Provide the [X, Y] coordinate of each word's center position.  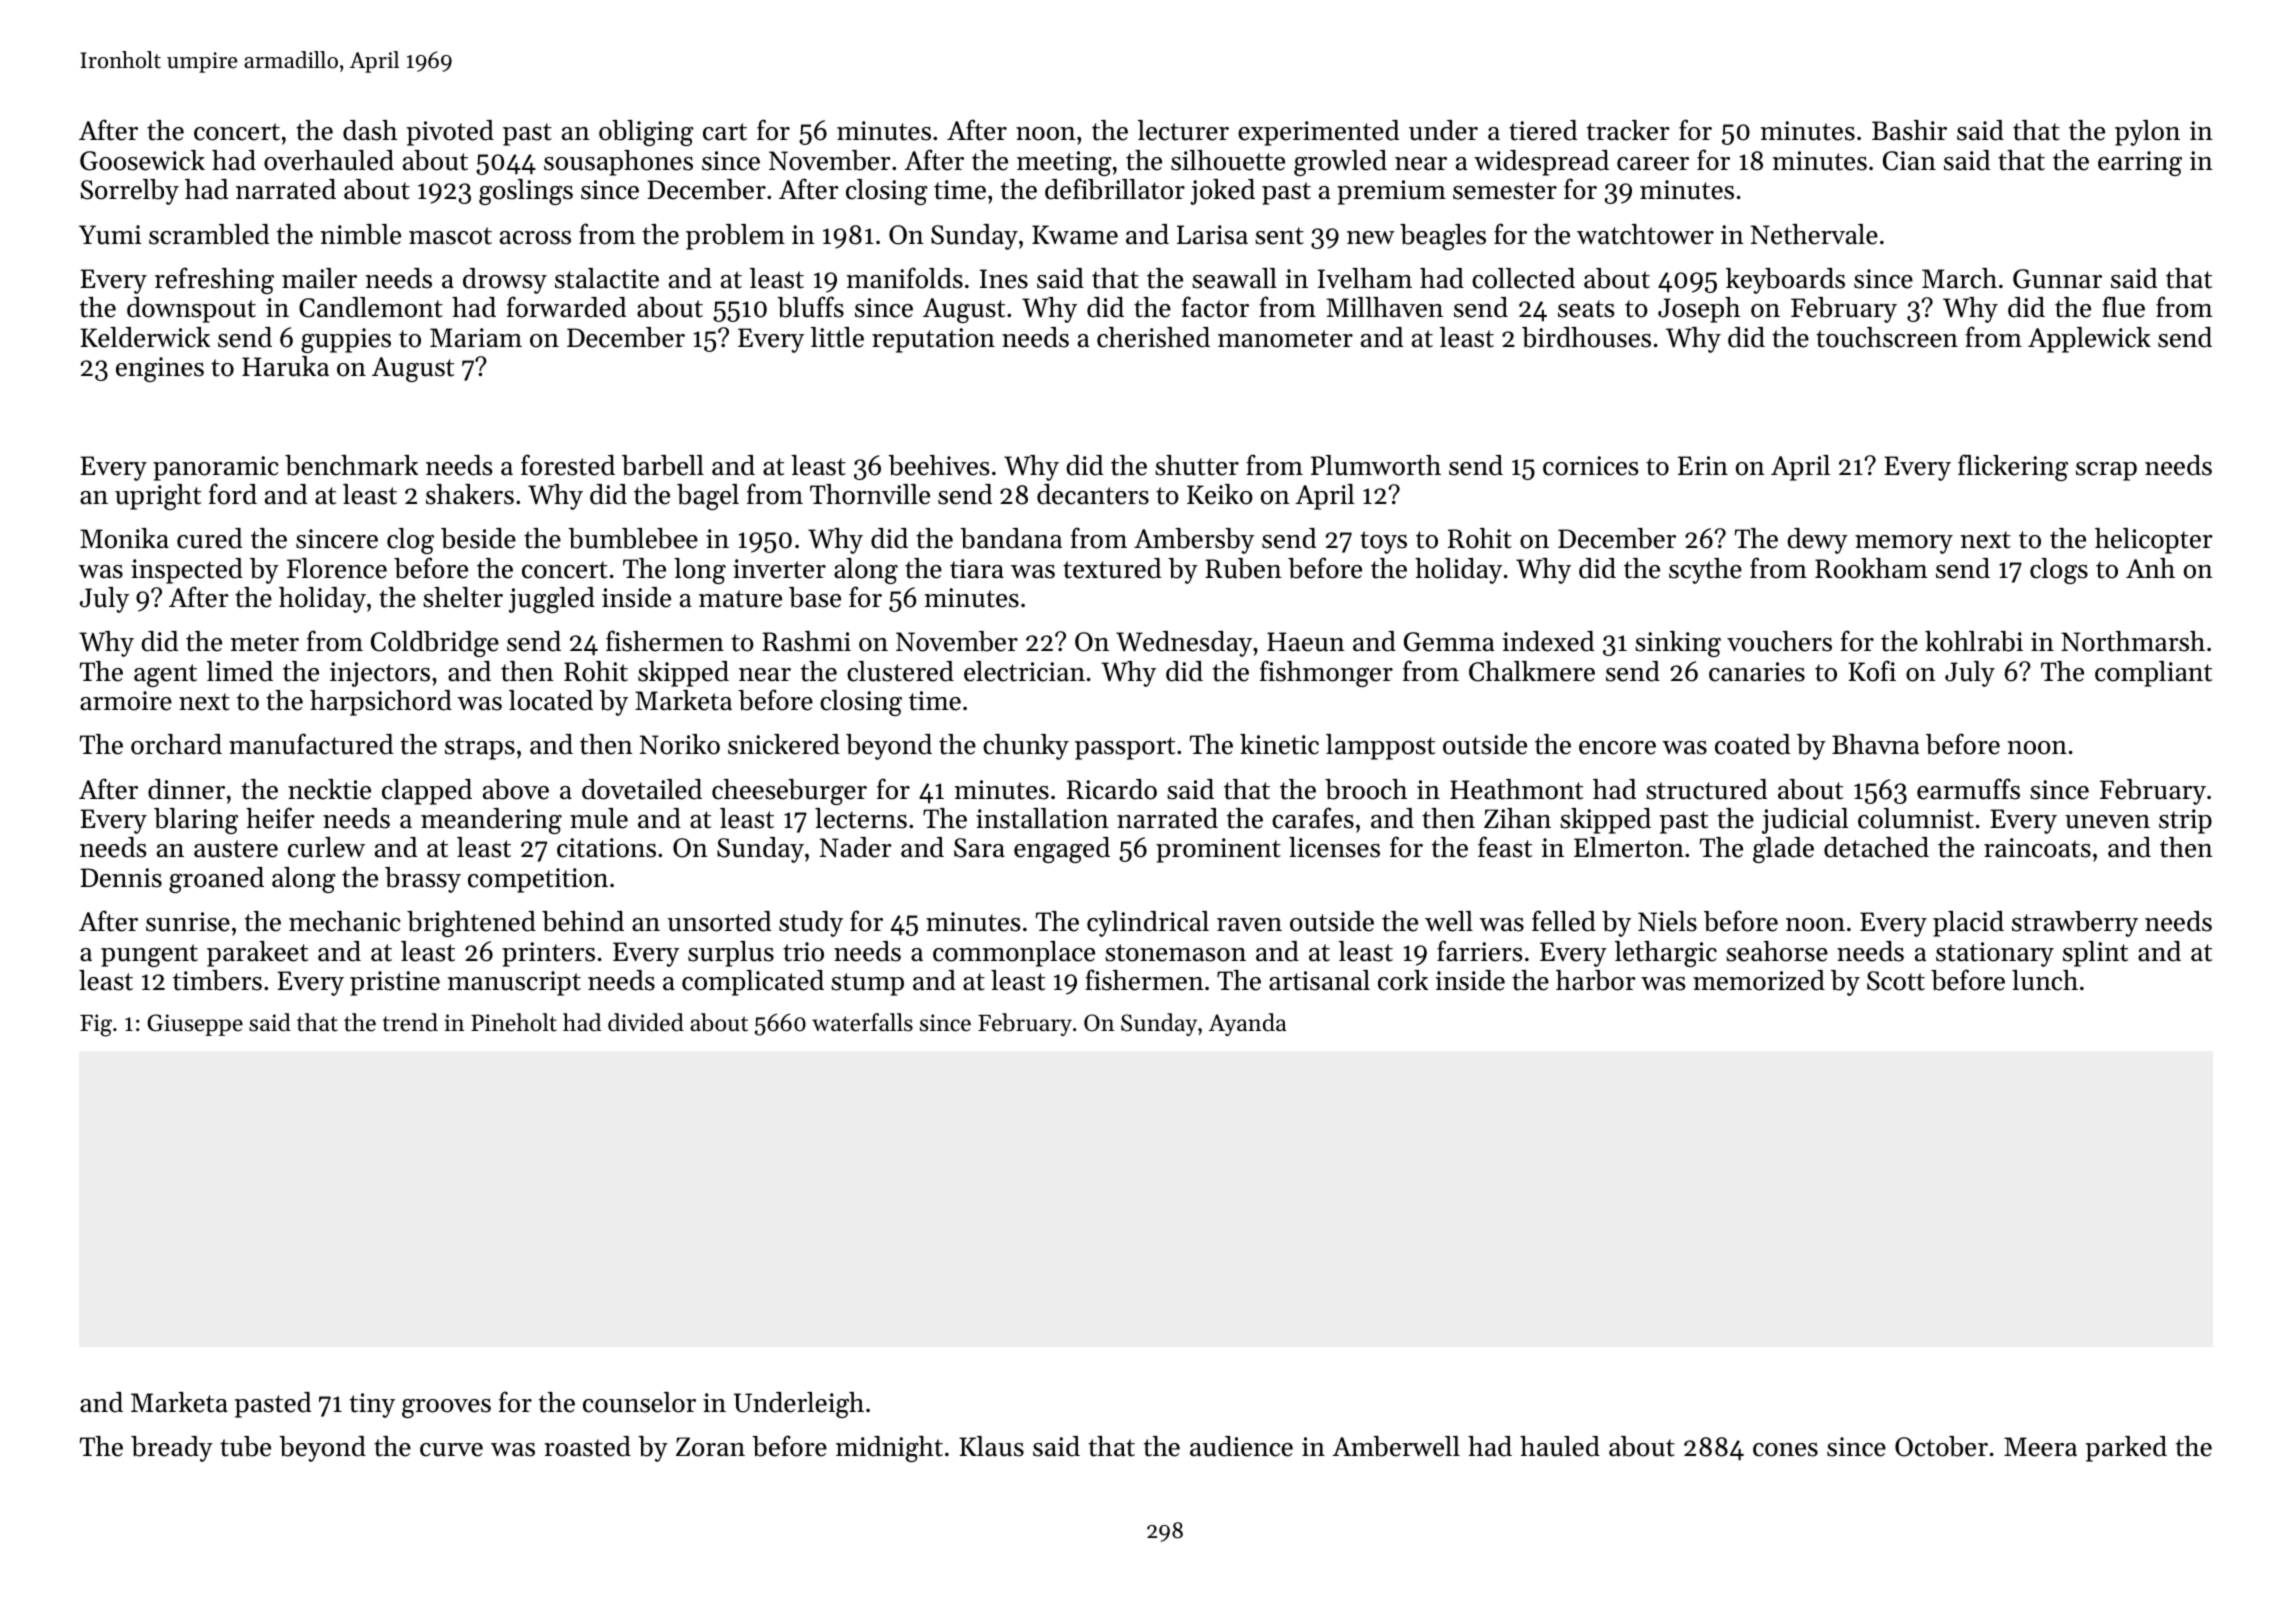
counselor [639, 1402]
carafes [1313, 818]
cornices [1591, 466]
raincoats [2037, 848]
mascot [450, 236]
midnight [889, 1449]
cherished [1153, 337]
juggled [552, 600]
